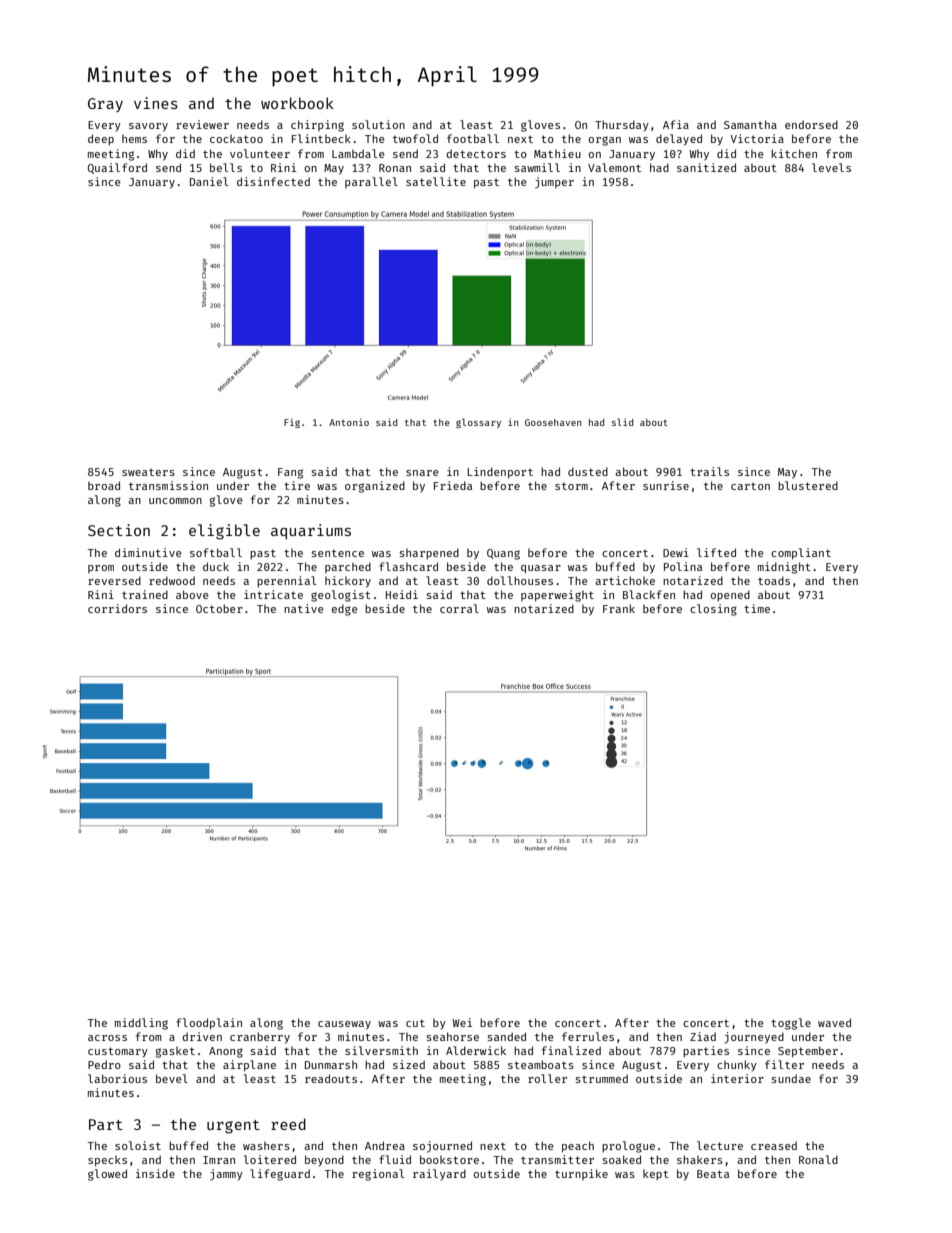 The image size is (952, 1233). What do you see at coordinates (478, 423) in the screenshot?
I see `glossary` at bounding box center [478, 423].
